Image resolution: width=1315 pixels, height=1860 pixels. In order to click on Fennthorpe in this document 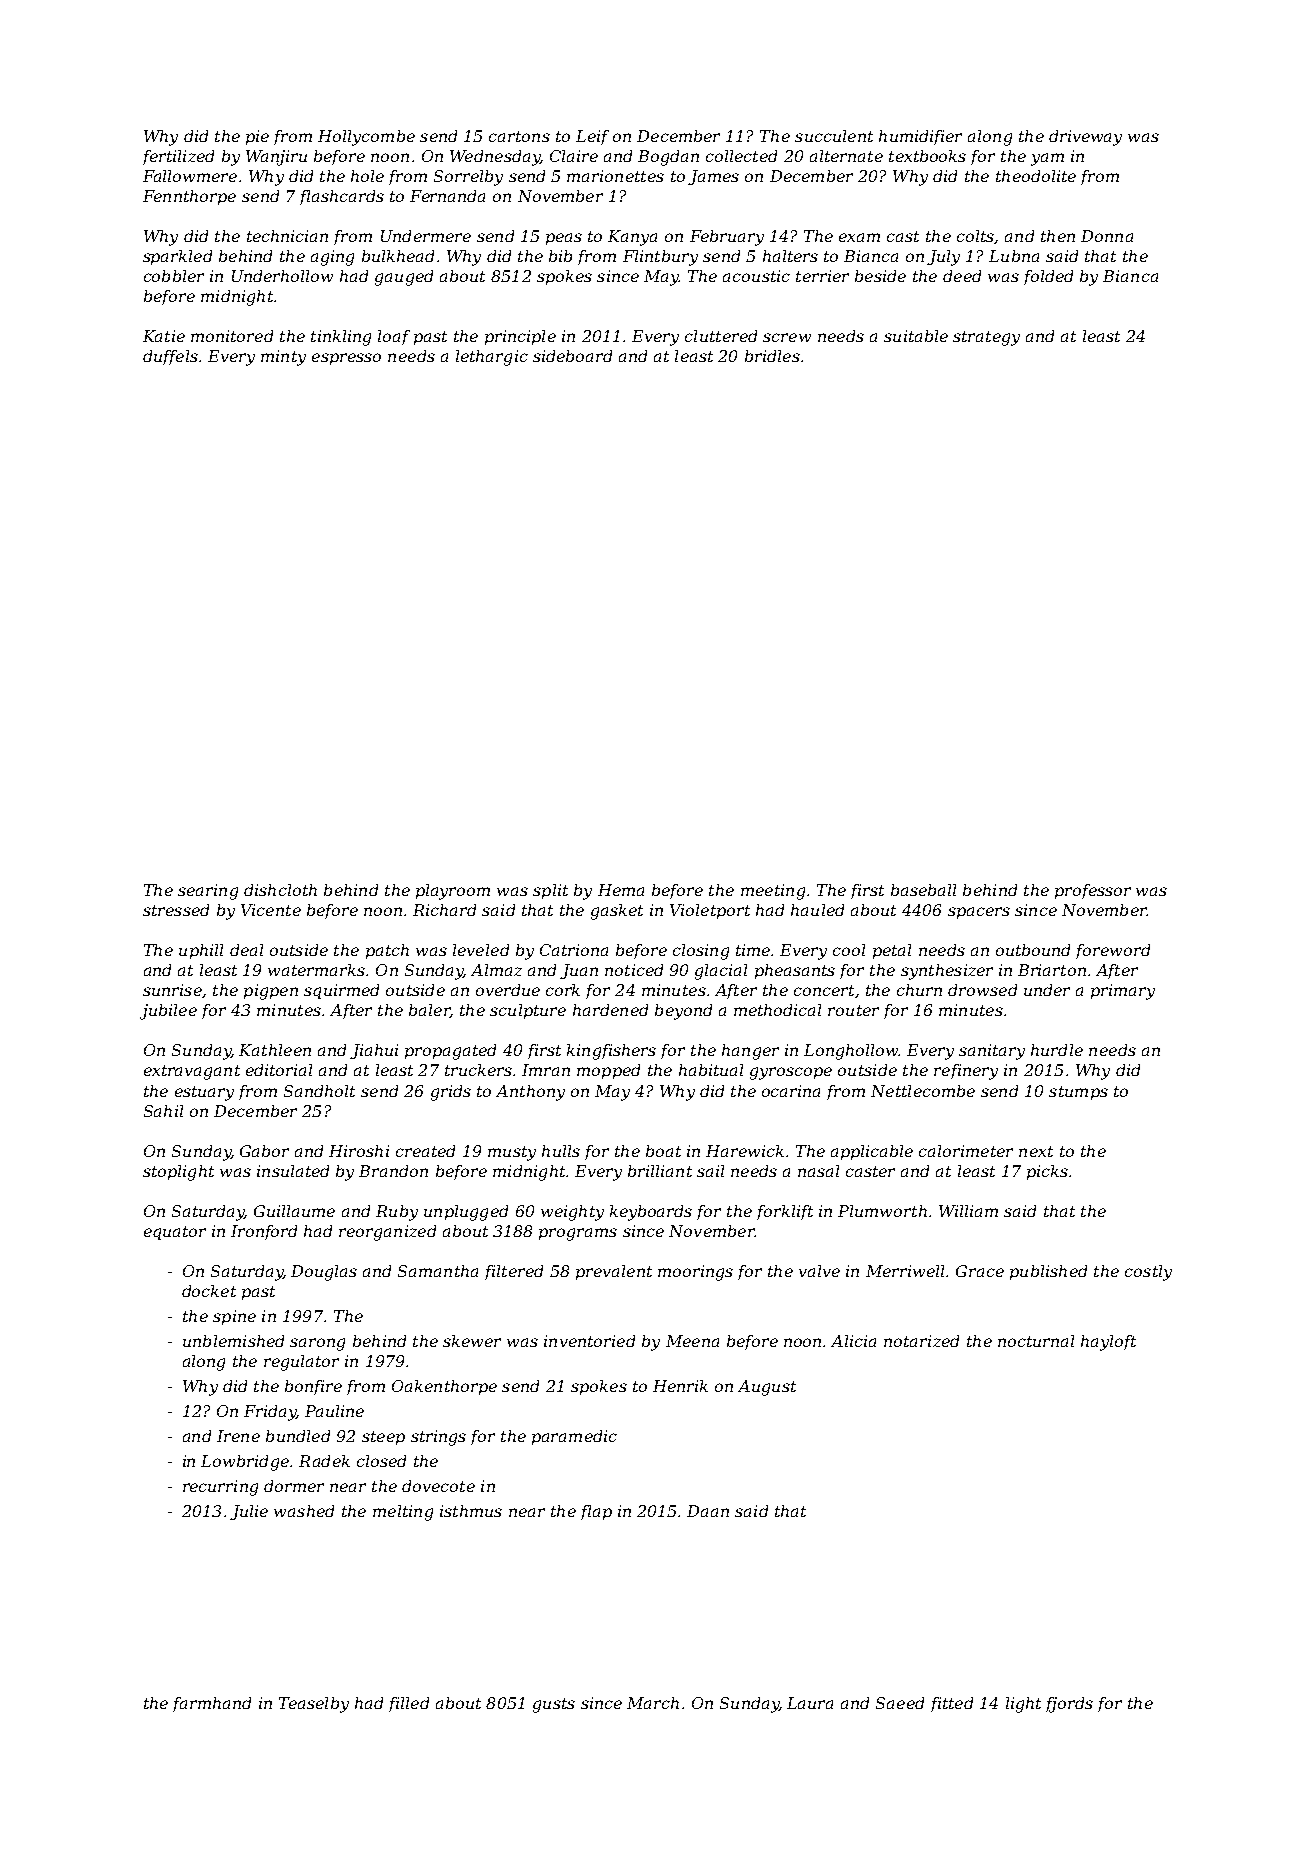, I will do `click(189, 197)`.
